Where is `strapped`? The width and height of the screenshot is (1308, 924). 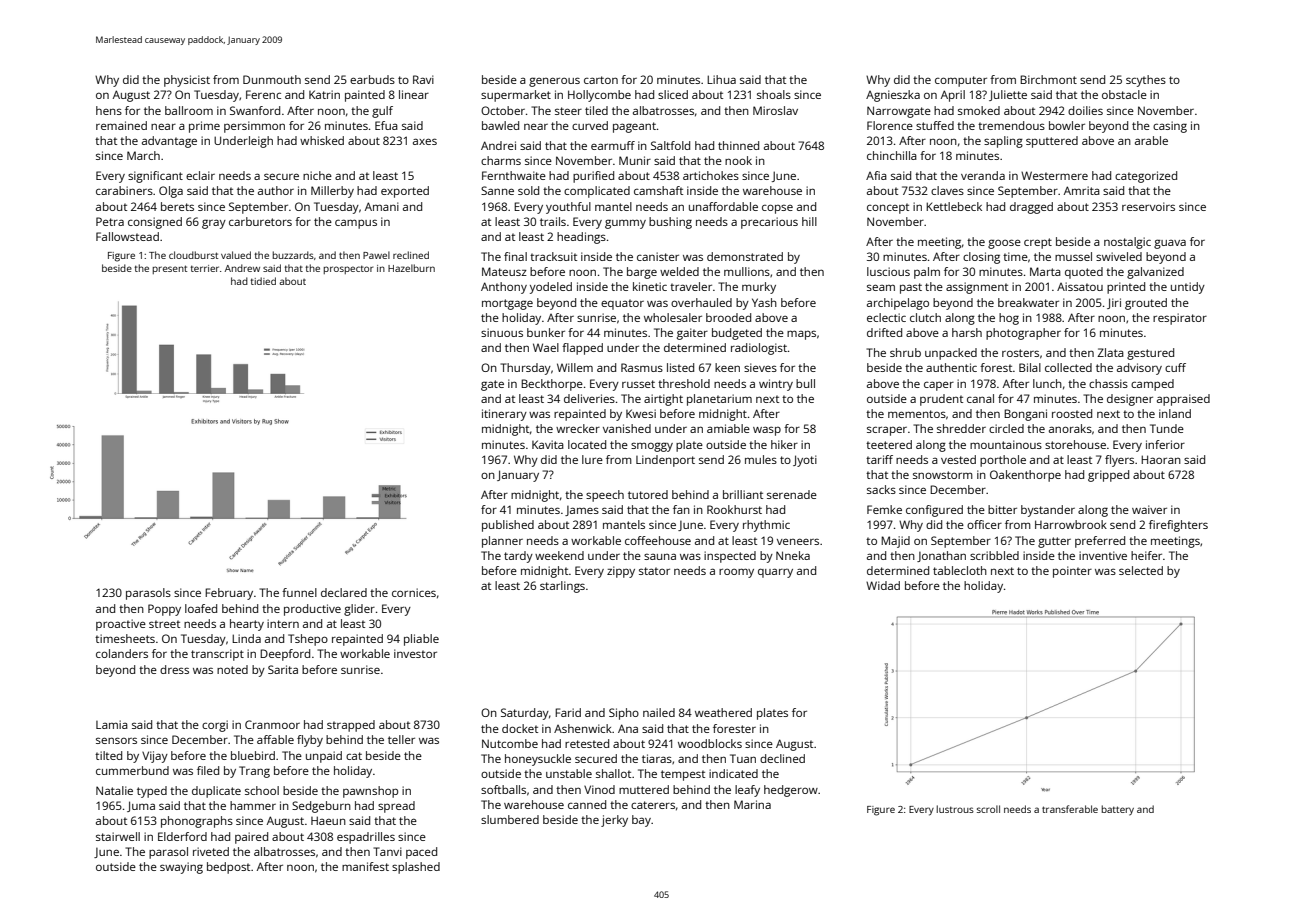 strapped is located at coordinates (351, 726).
